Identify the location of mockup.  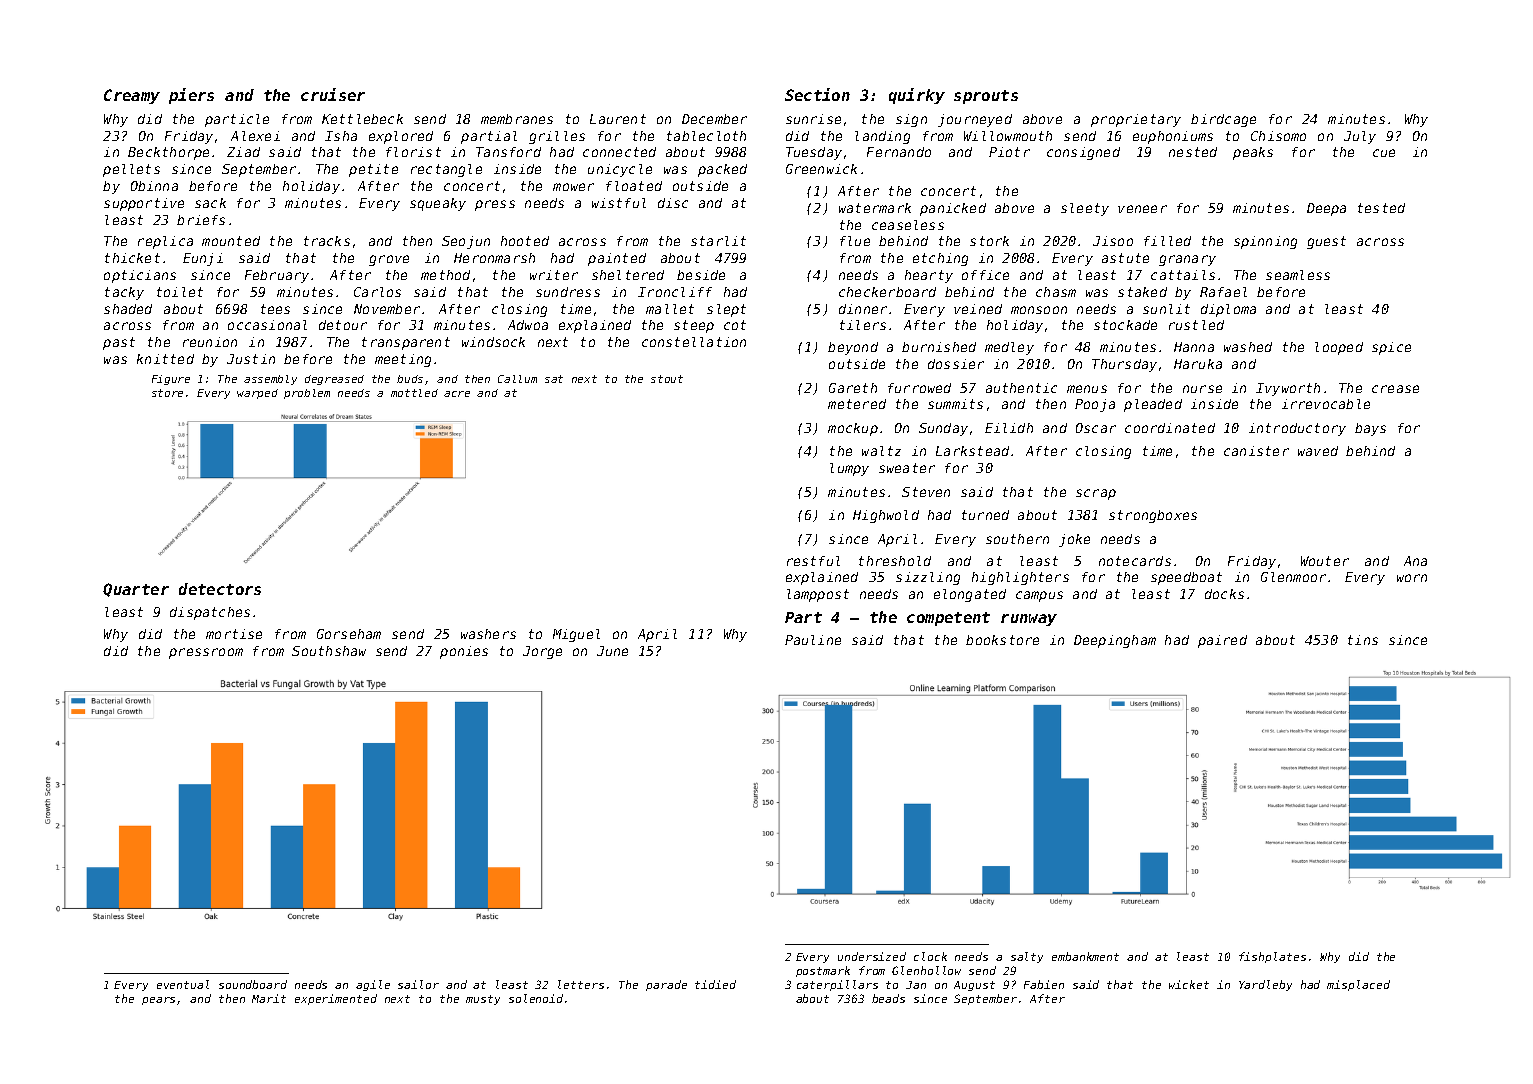
(853, 429).
